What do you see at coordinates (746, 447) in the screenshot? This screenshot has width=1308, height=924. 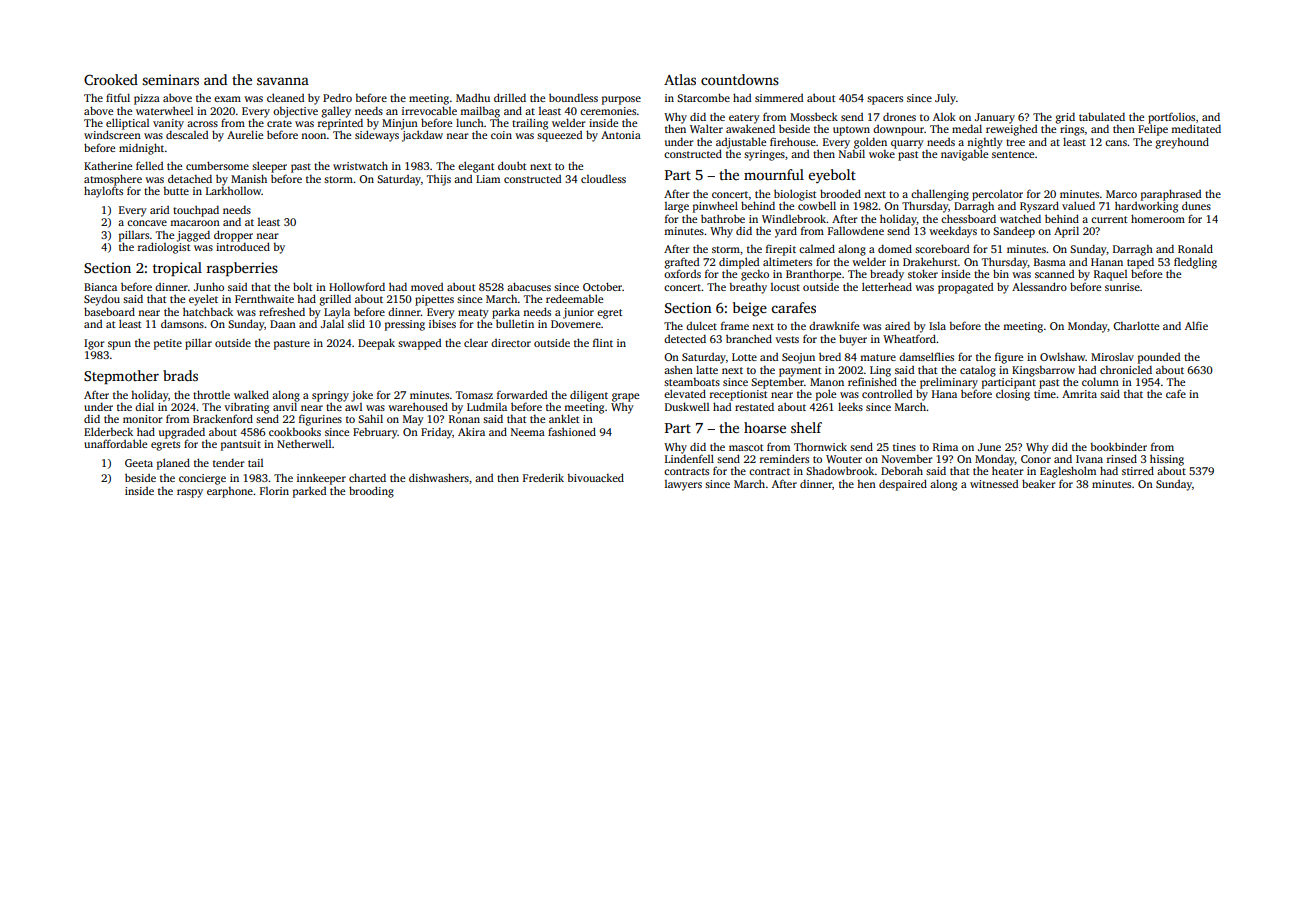 I see `mascot` at bounding box center [746, 447].
